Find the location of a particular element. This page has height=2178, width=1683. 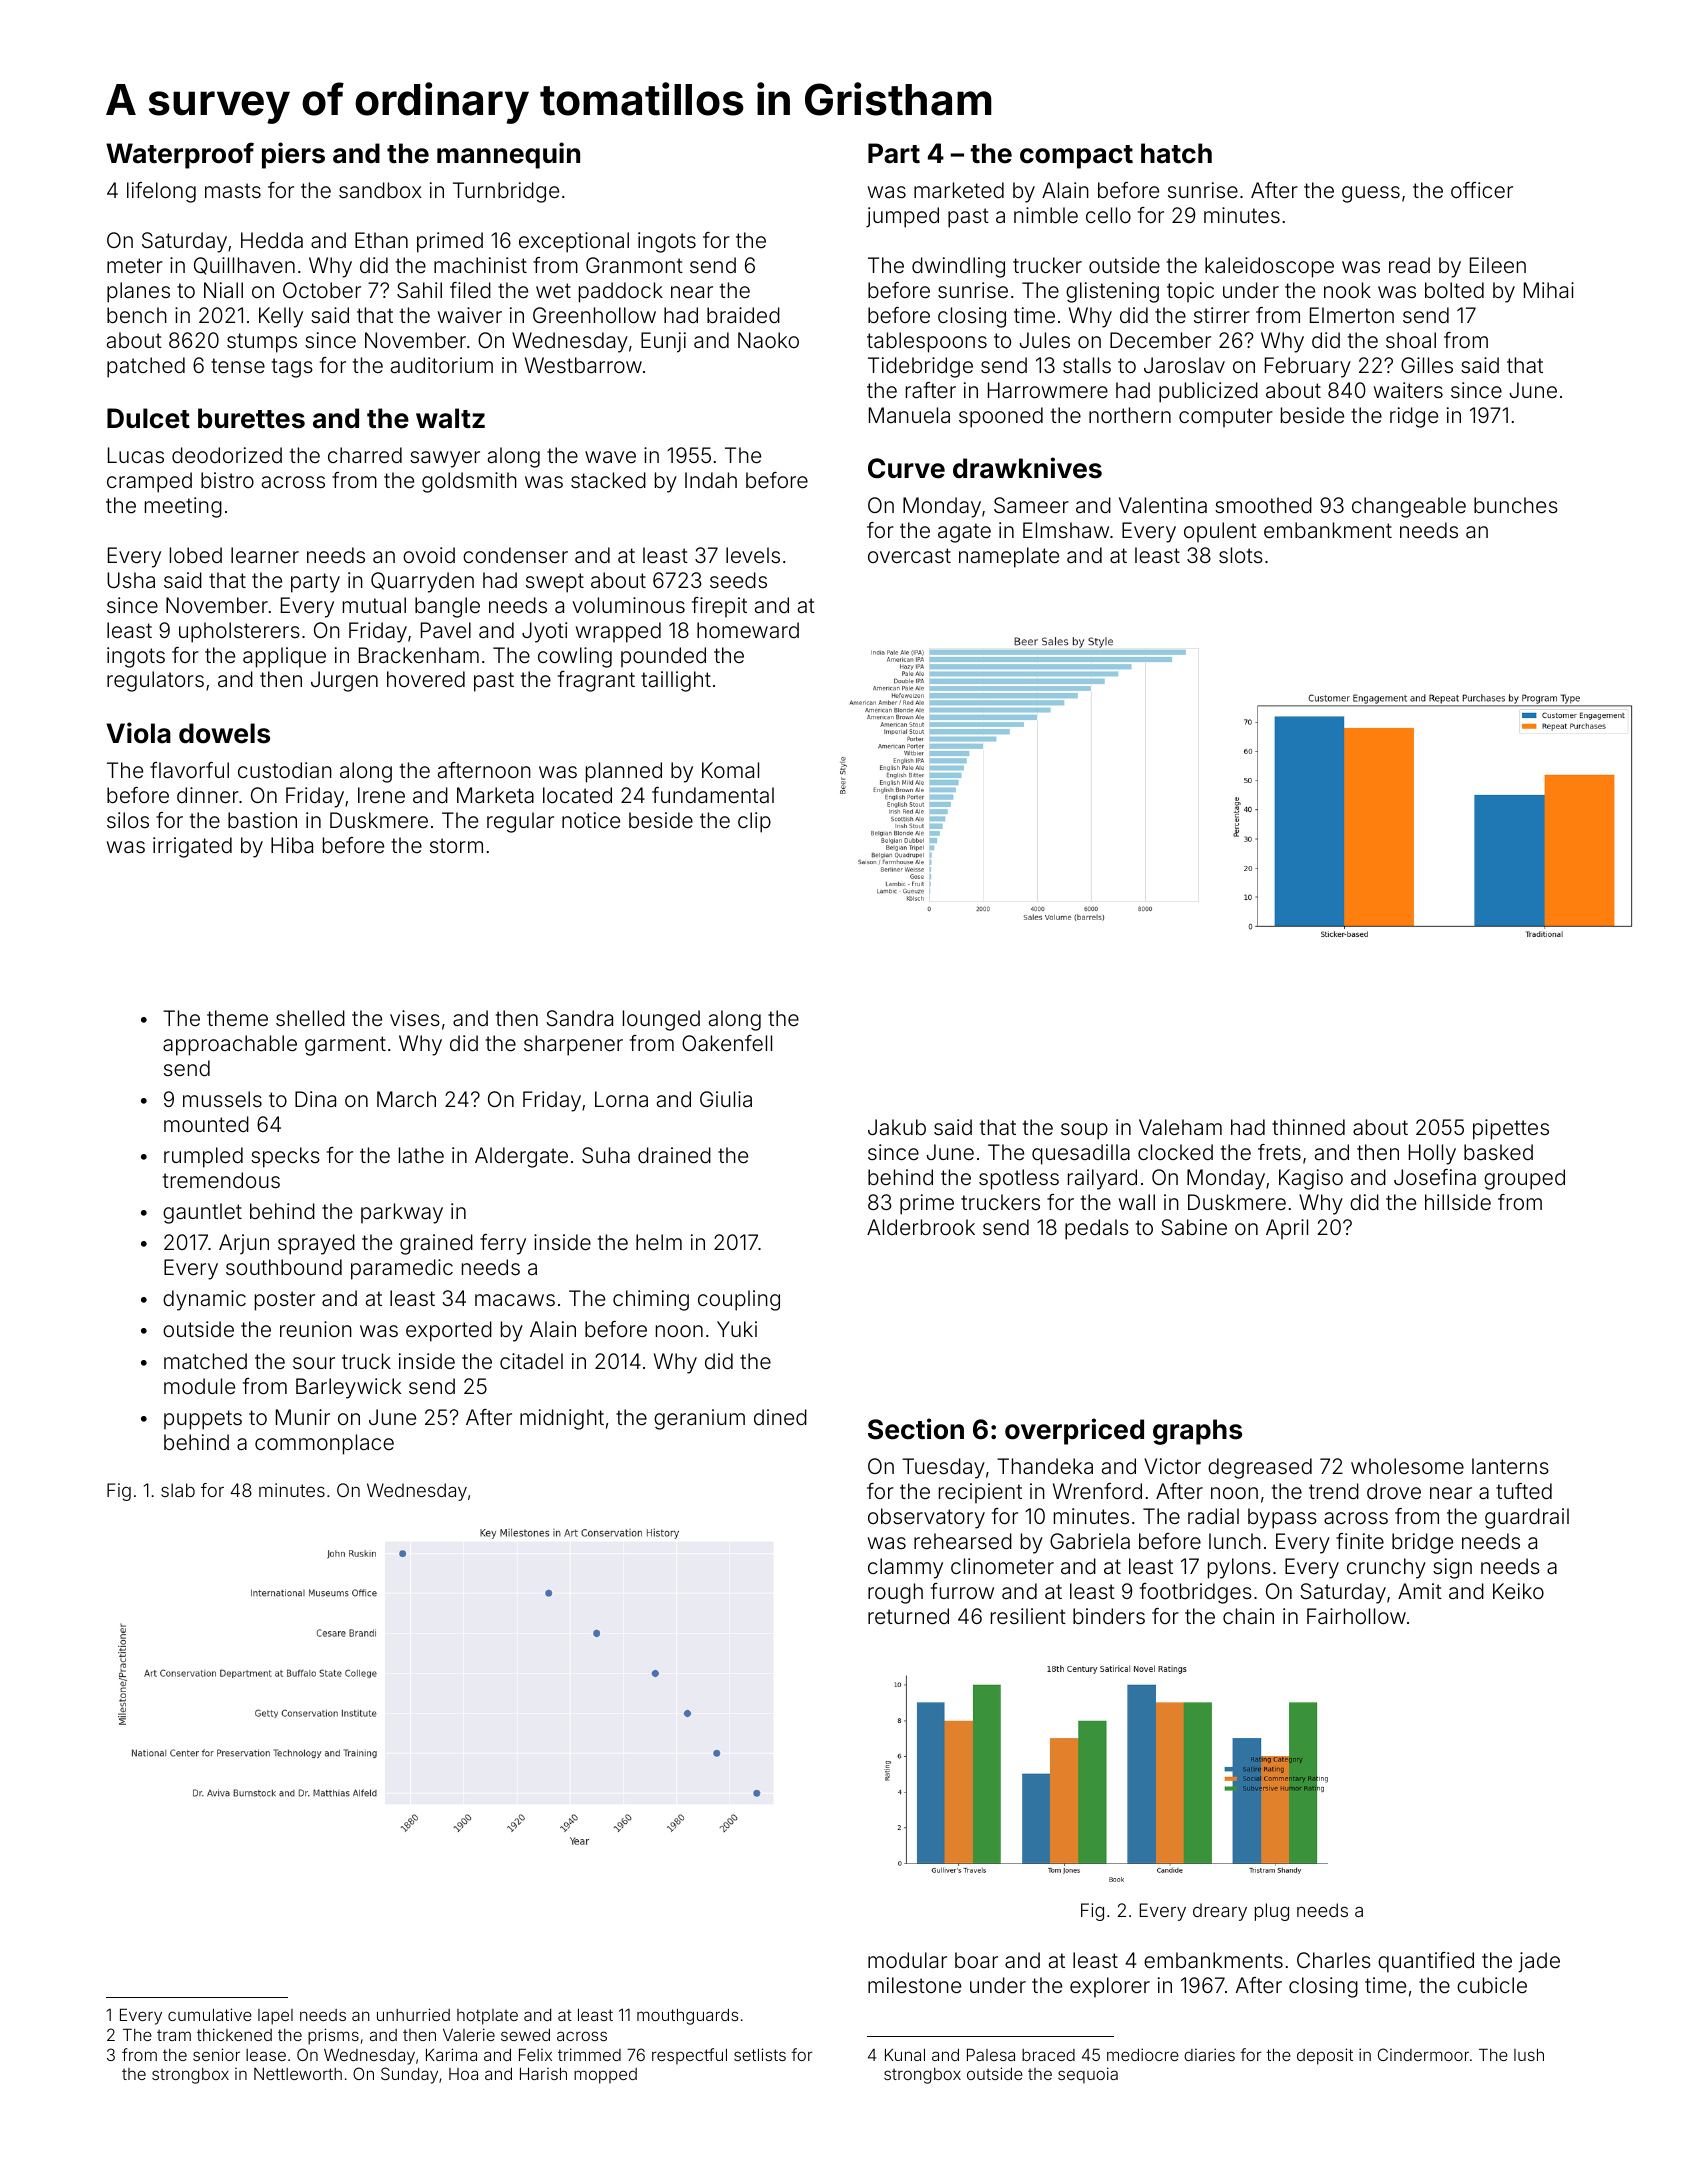

overcast is located at coordinates (909, 555).
